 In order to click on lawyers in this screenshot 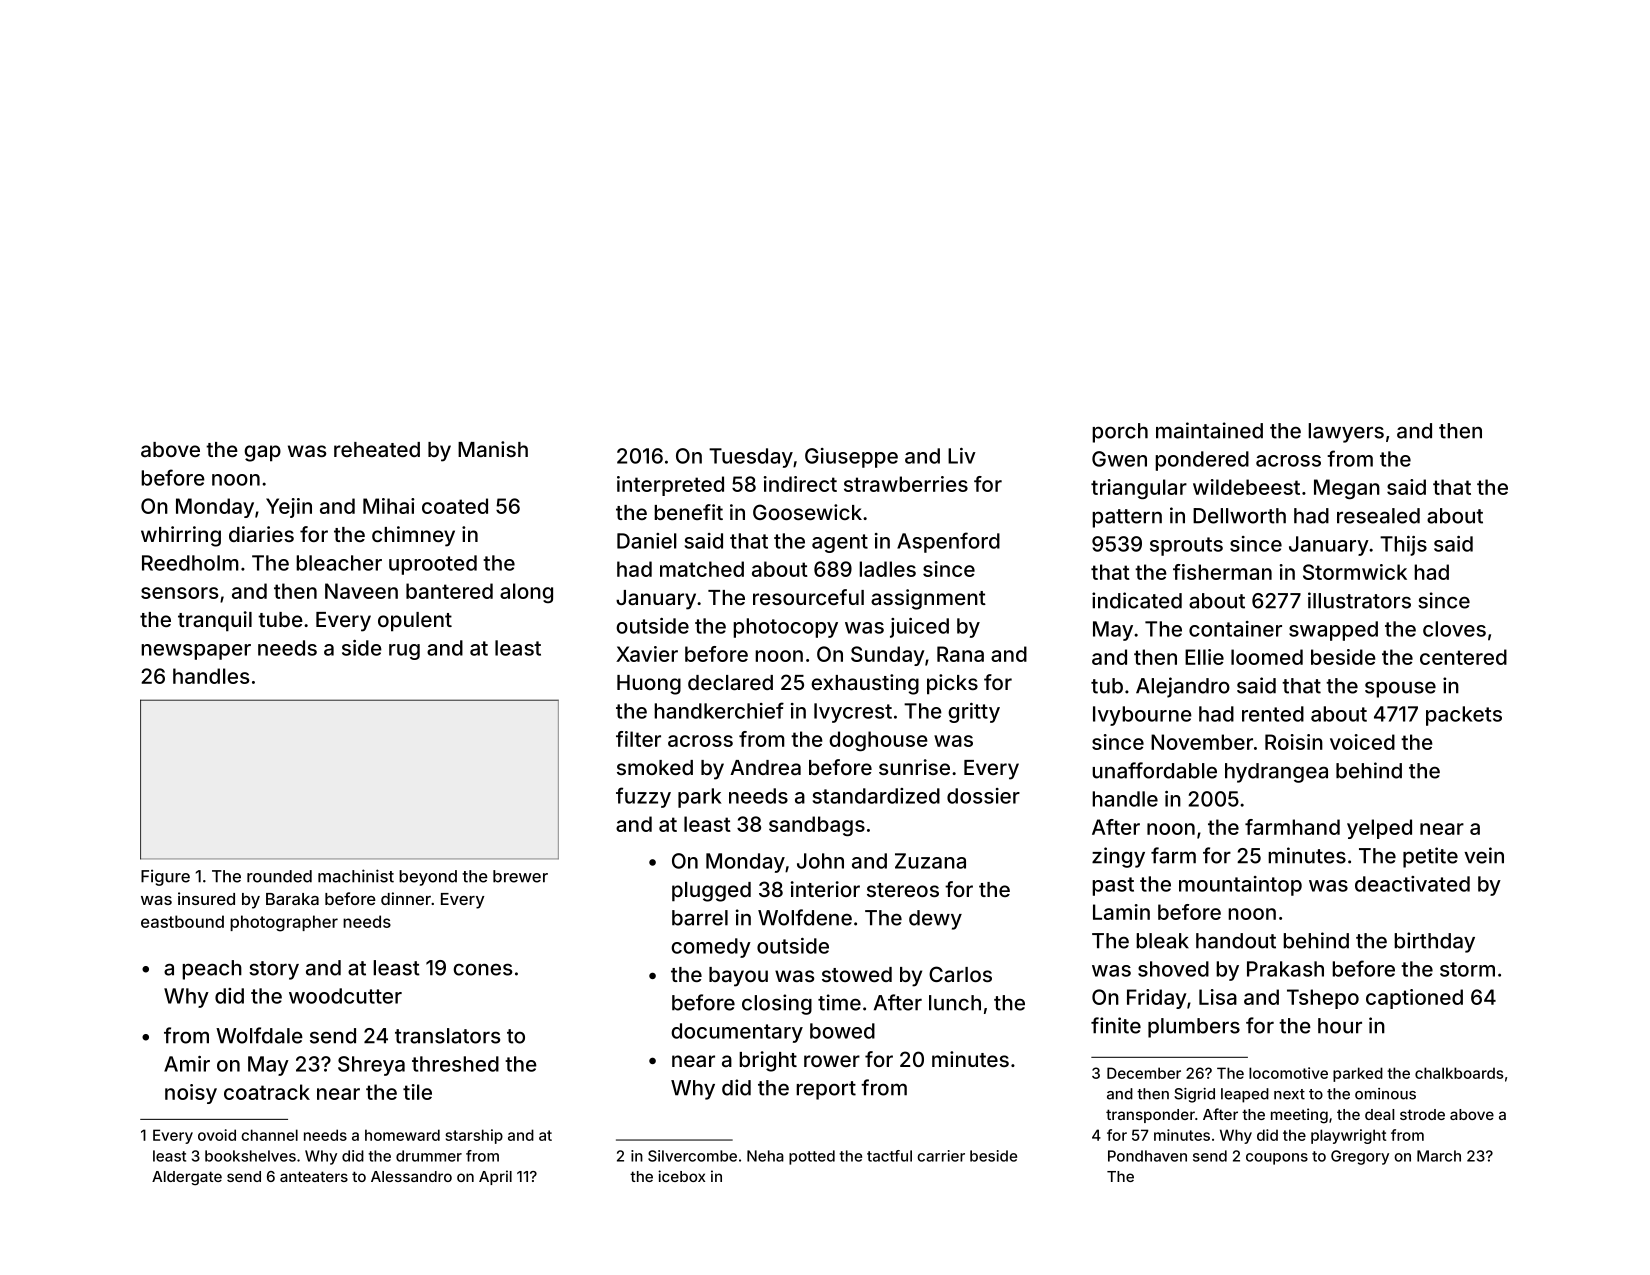, I will do `click(1346, 433)`.
